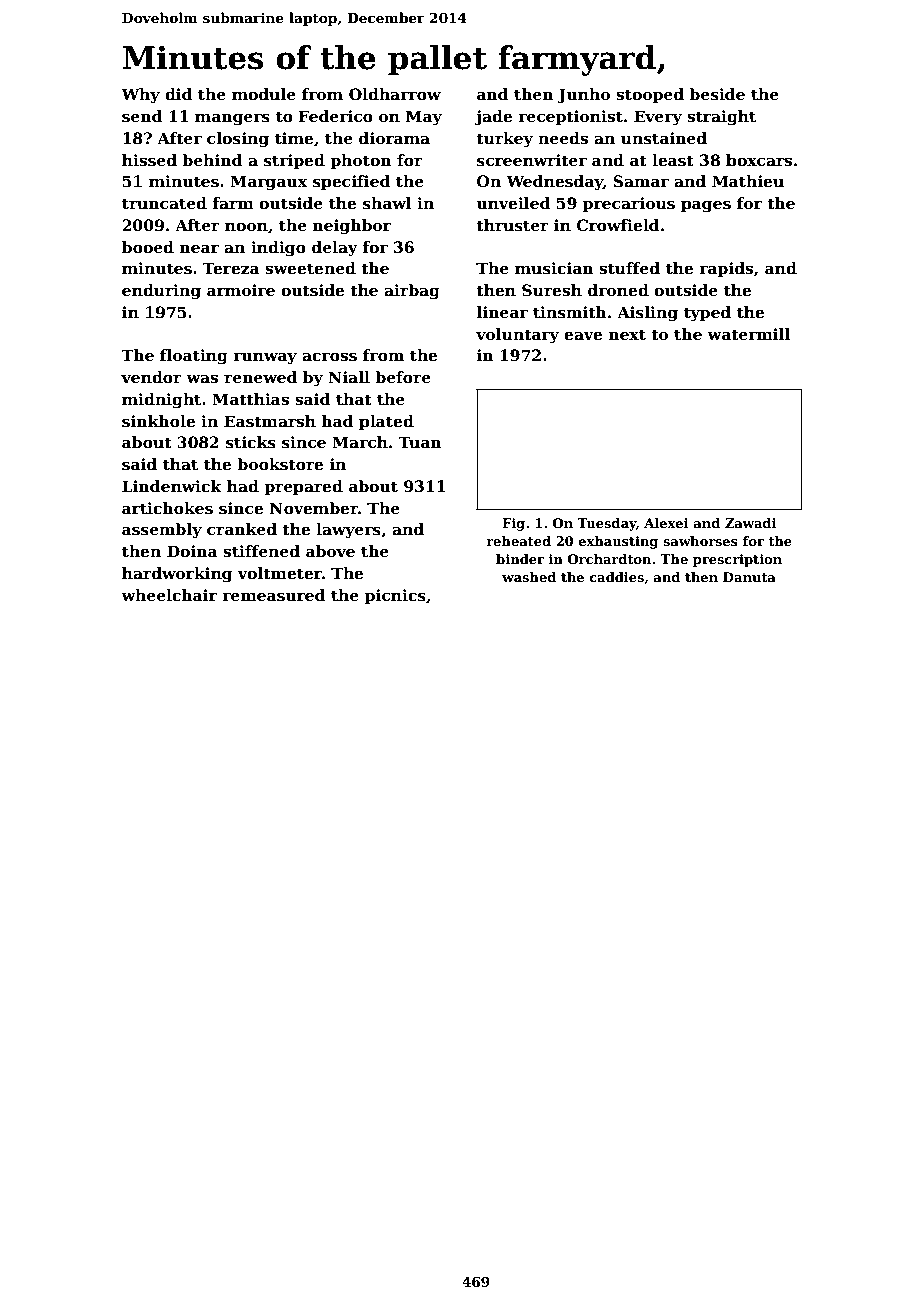 The width and height of the document is (924, 1308). I want to click on jade, so click(493, 118).
